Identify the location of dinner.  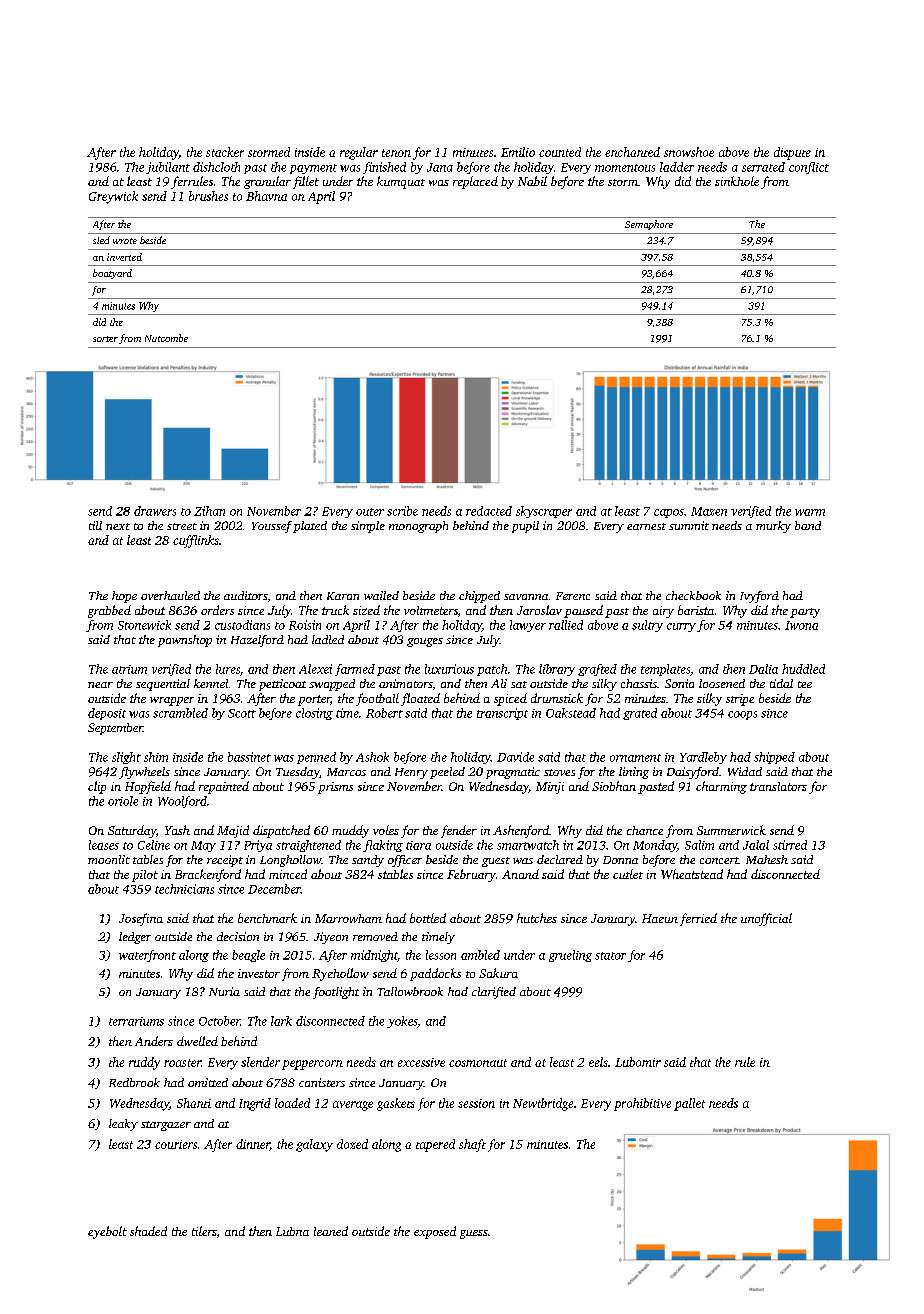
(253, 1145).
